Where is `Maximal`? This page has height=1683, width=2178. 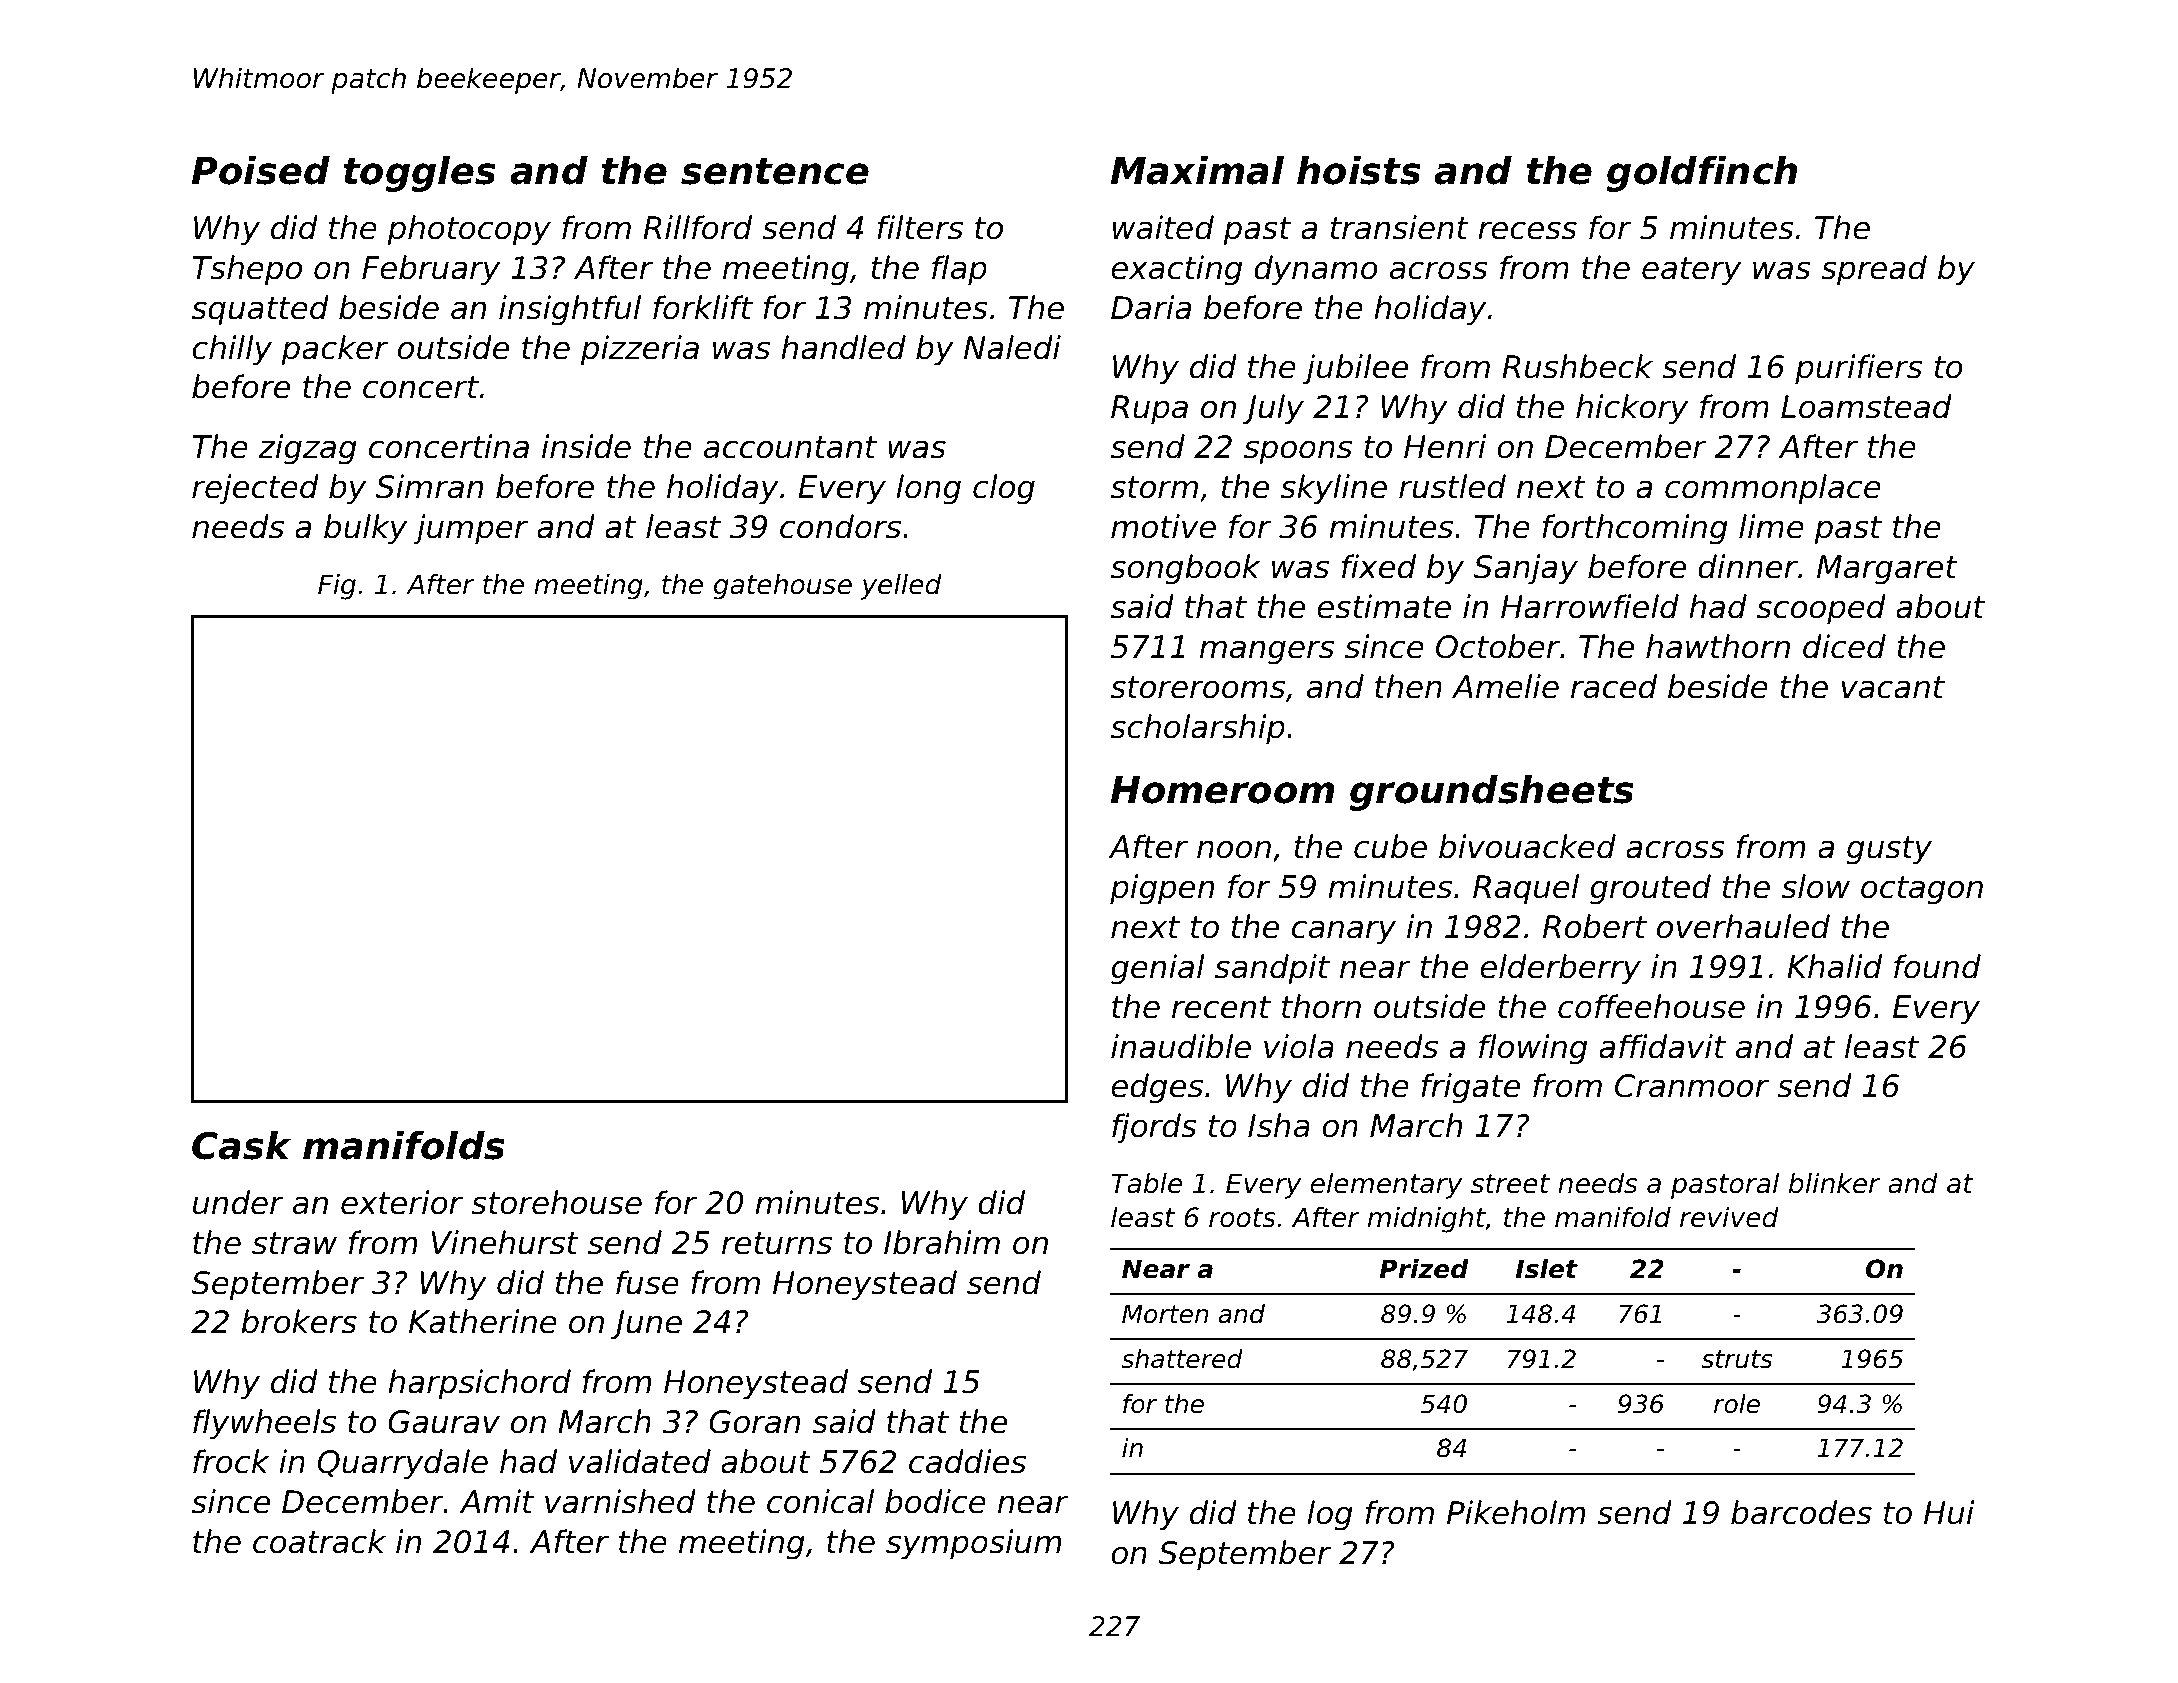
Maximal is located at coordinates (1197, 170).
